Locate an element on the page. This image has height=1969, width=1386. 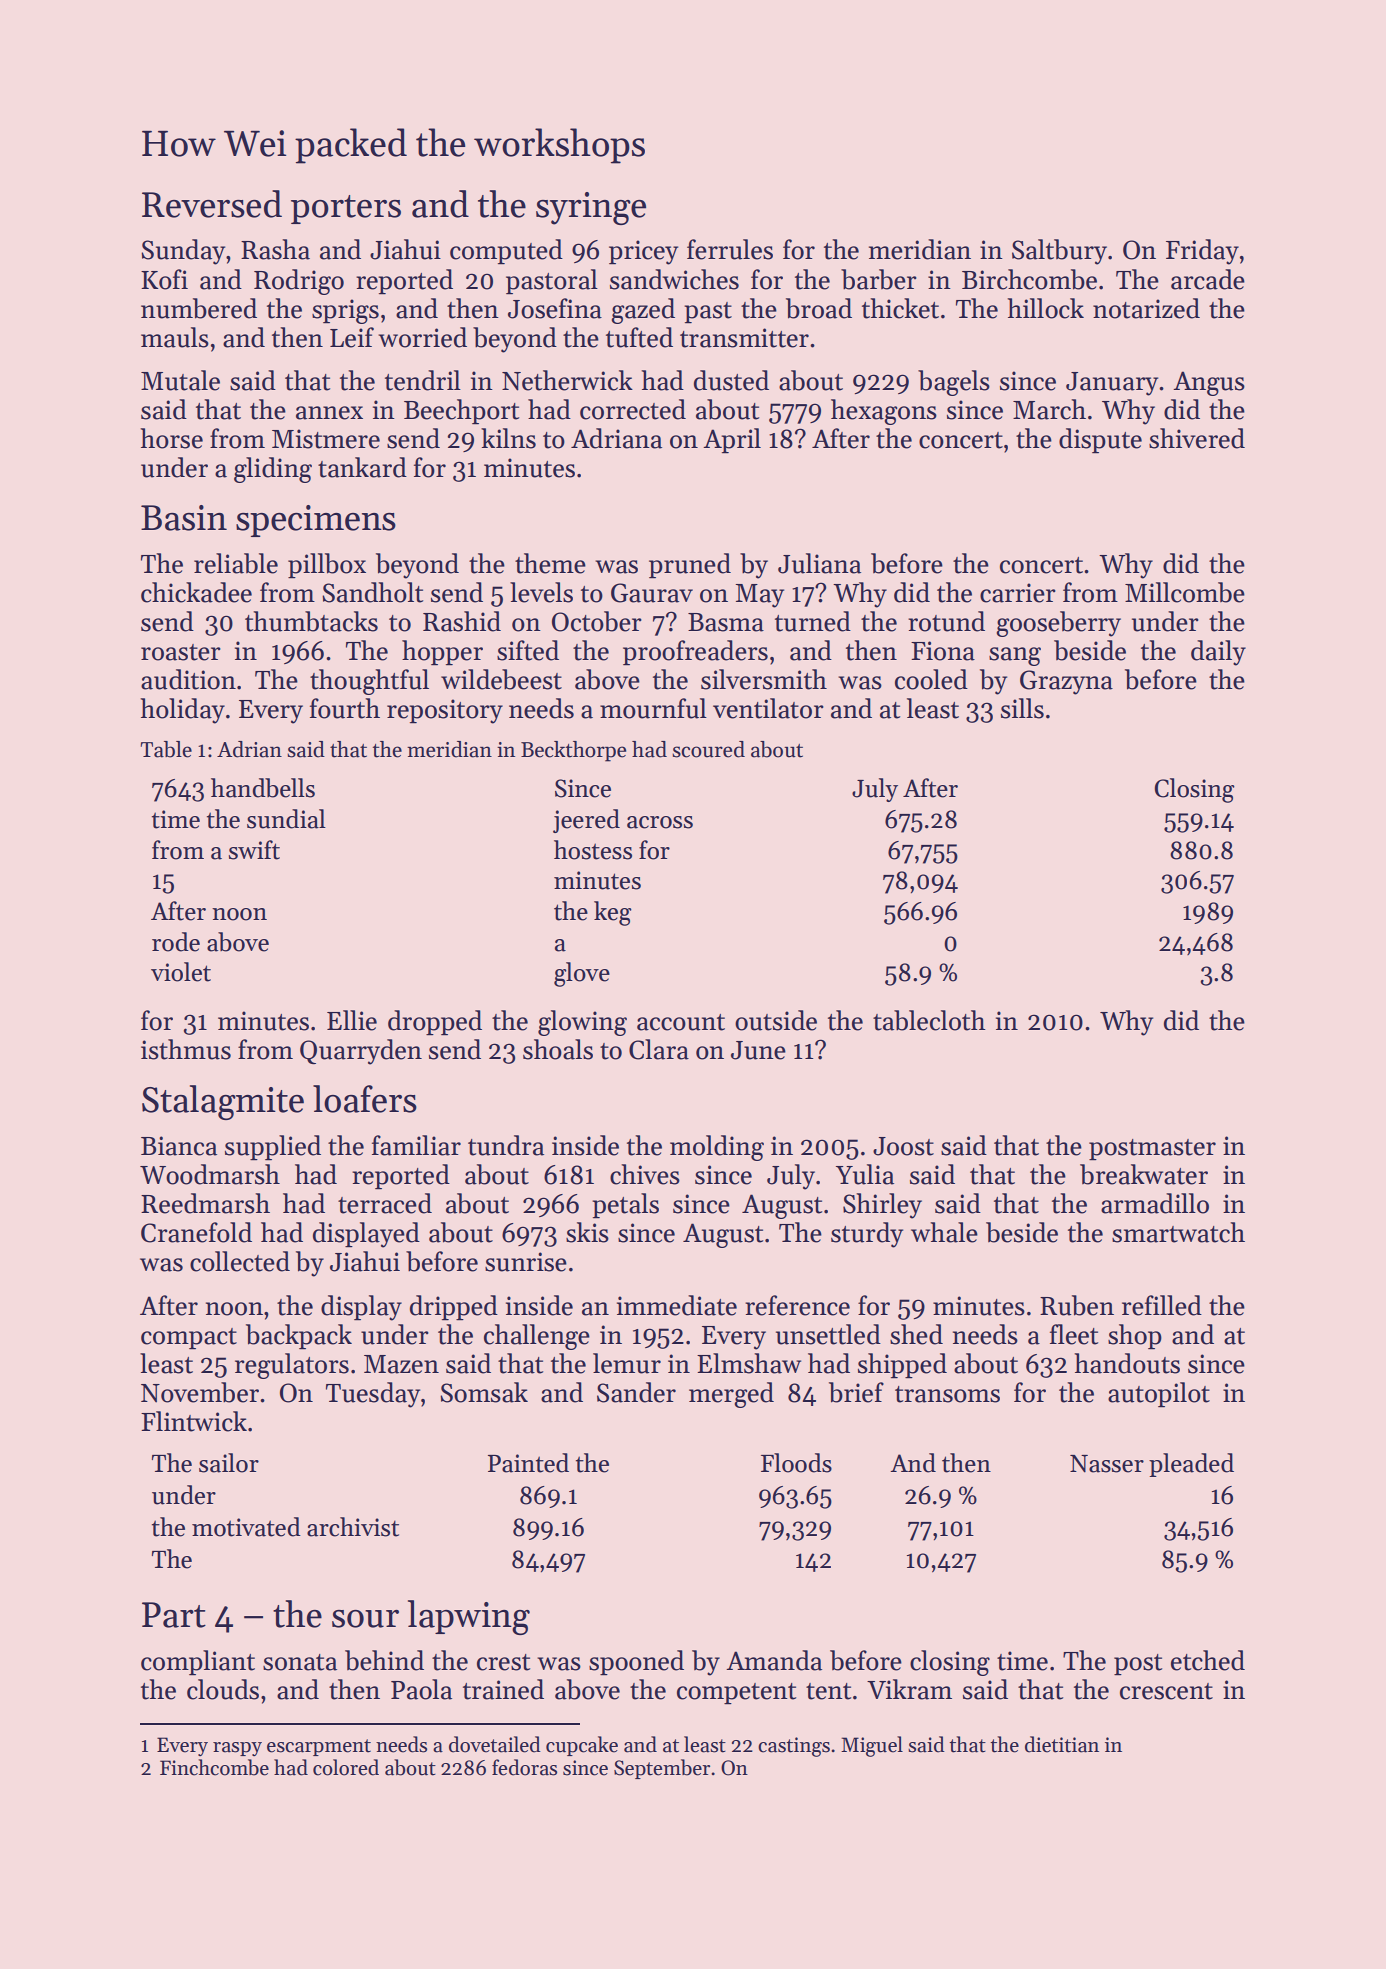
Friday is located at coordinates (1202, 252).
